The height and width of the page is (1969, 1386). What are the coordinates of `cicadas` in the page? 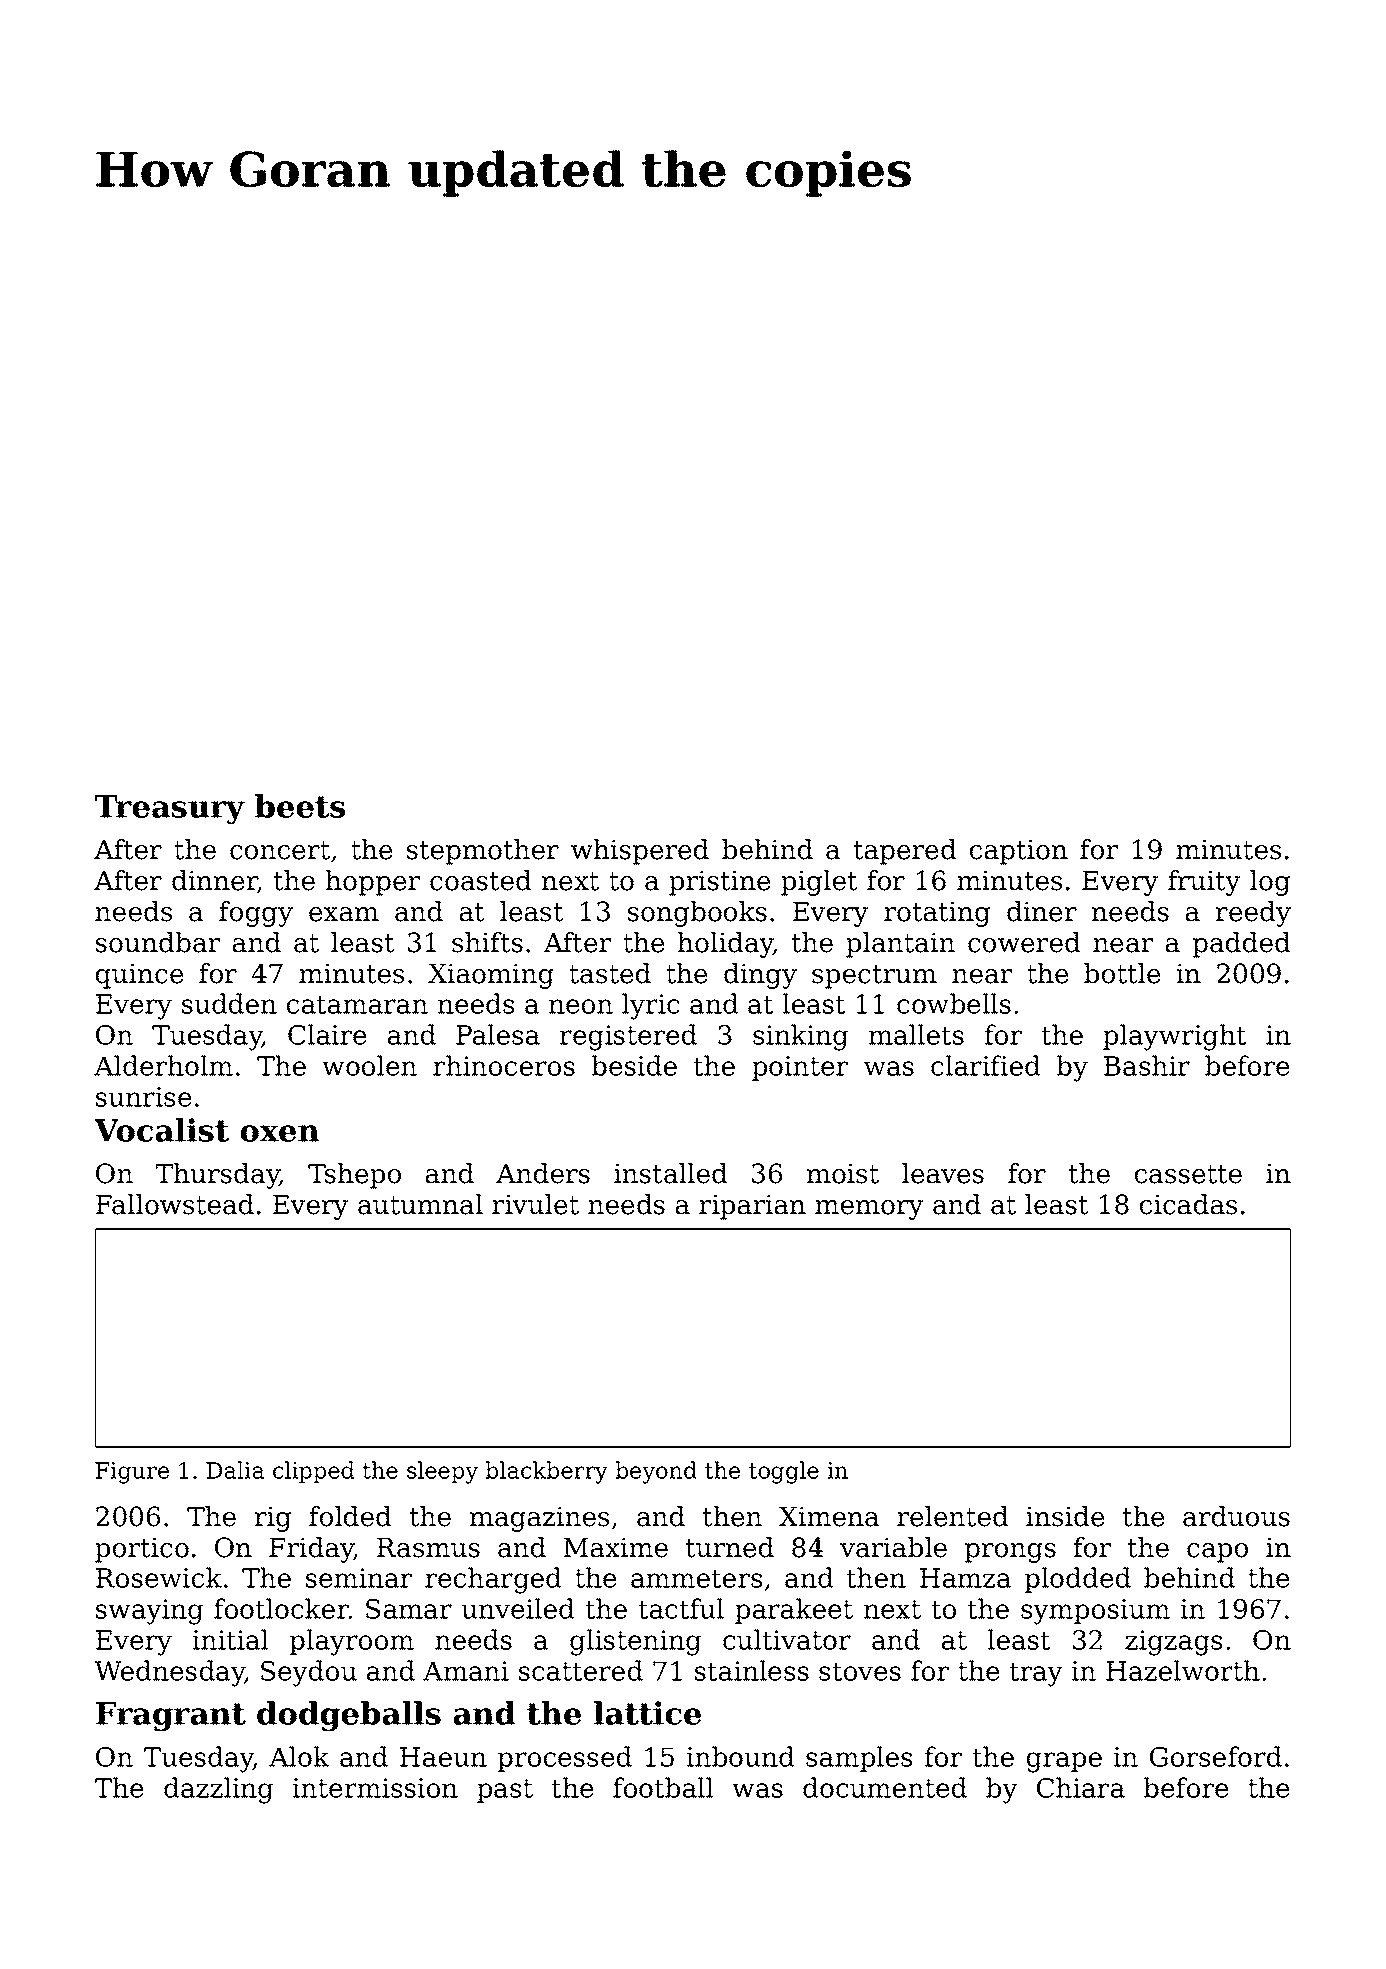 It's located at (1188, 1204).
